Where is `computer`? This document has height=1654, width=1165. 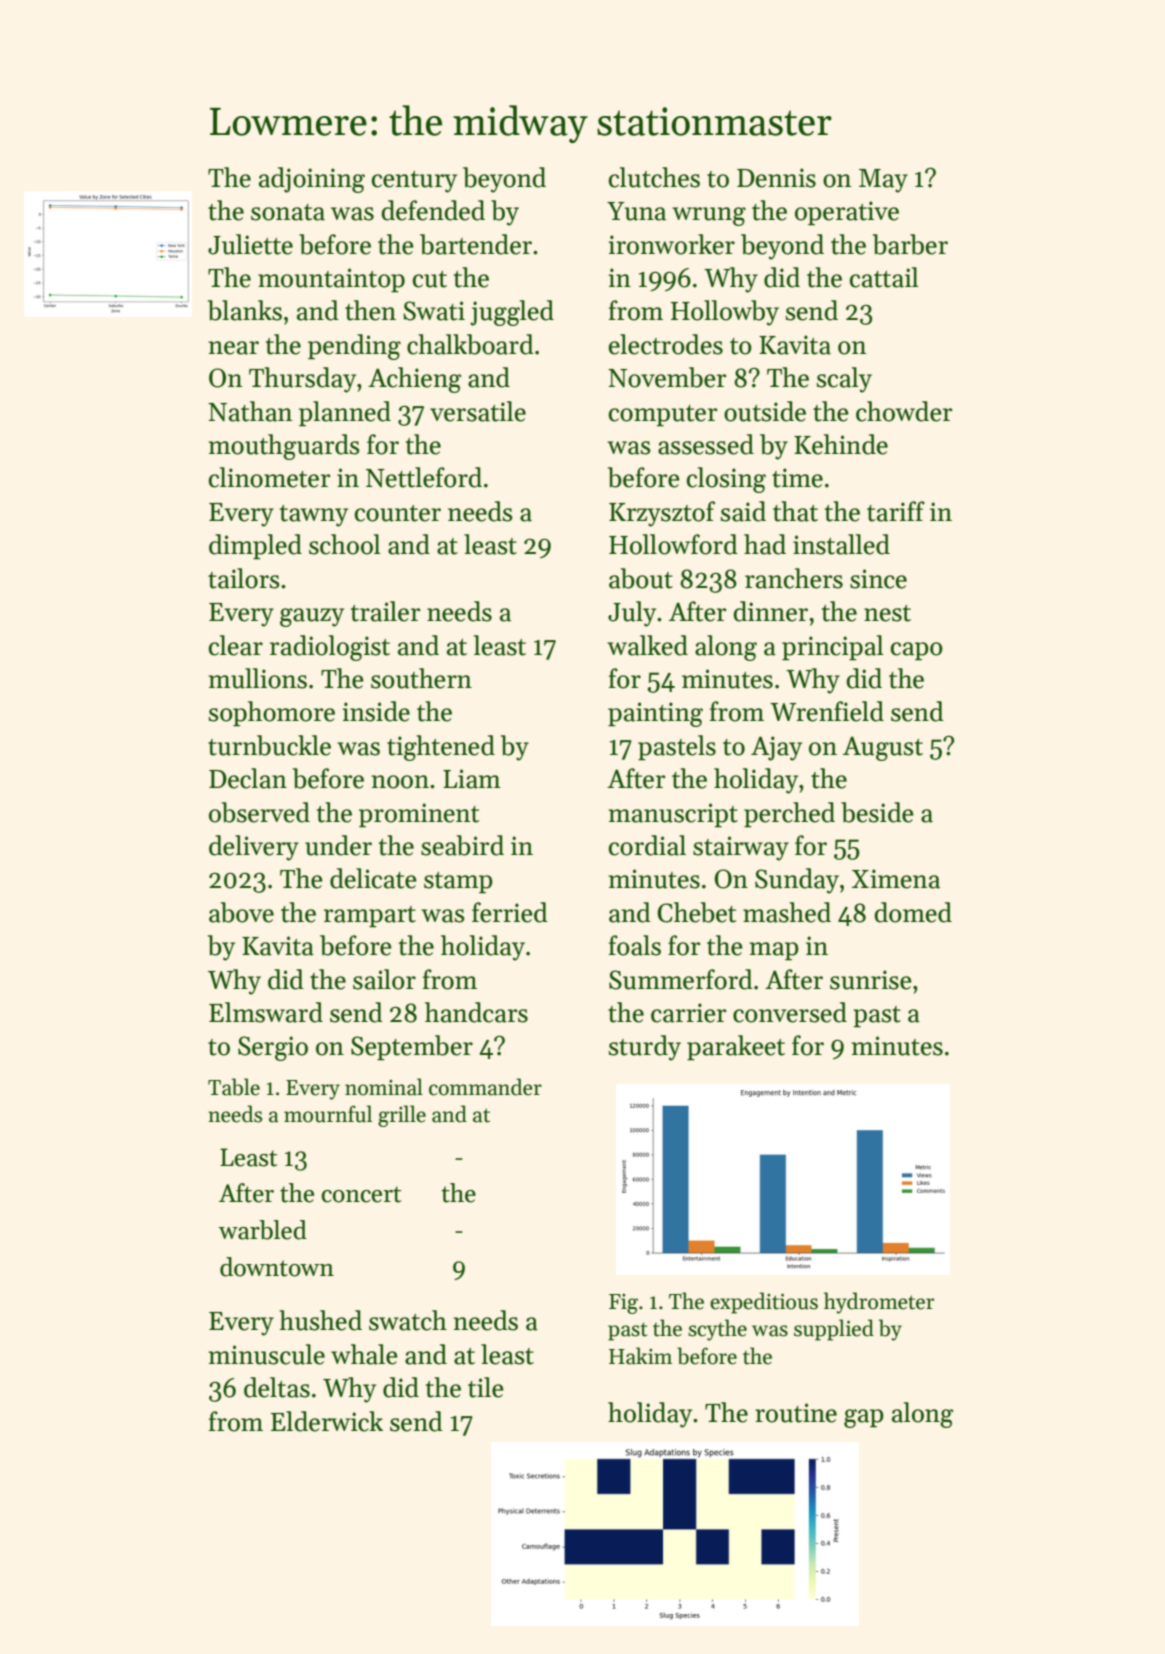 computer is located at coordinates (663, 416).
